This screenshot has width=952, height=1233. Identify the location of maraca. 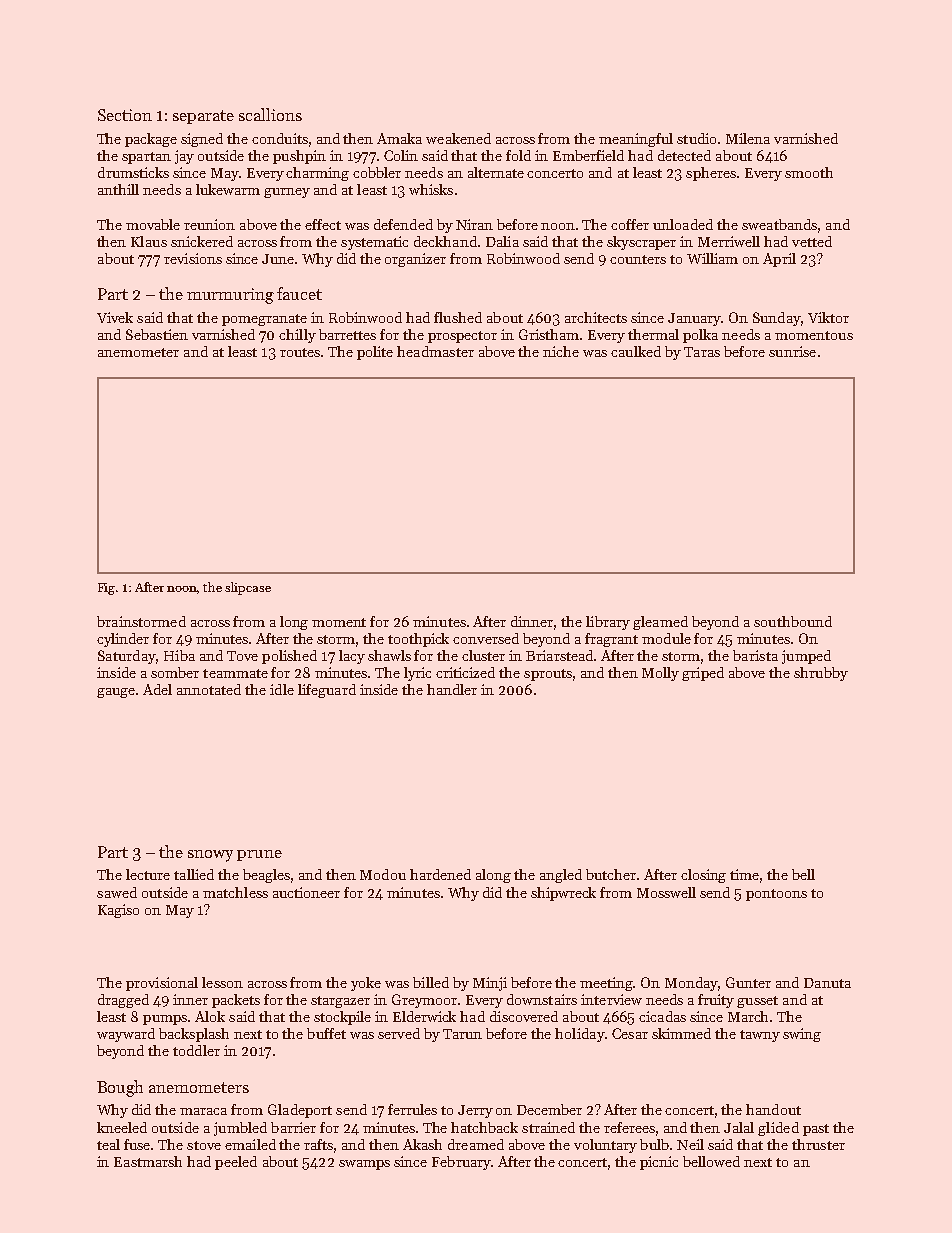
(203, 1111).
